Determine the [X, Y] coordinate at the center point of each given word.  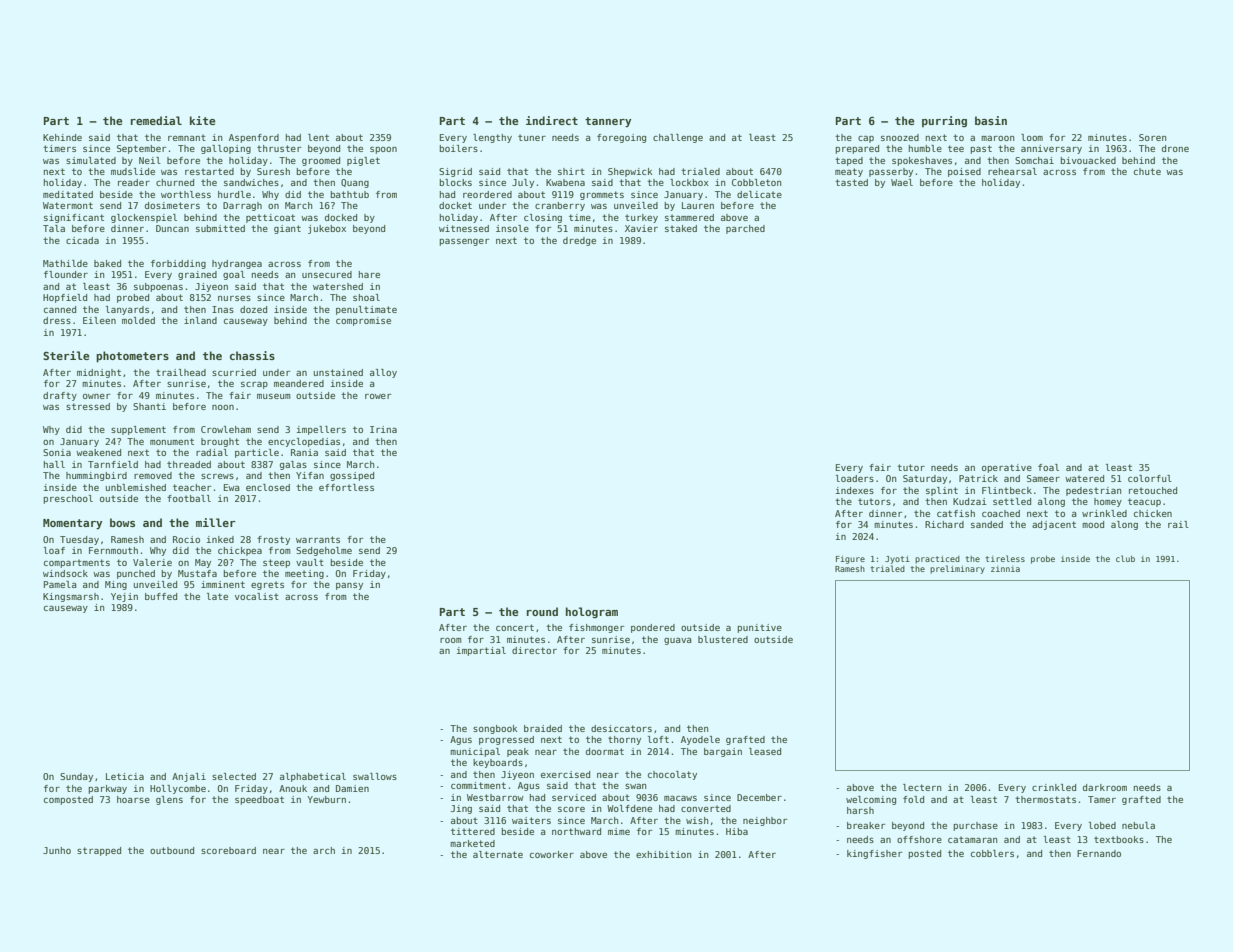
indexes [855, 490]
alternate [498, 854]
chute [1147, 171]
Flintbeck [1007, 490]
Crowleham [226, 429]
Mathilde [65, 263]
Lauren [698, 205]
